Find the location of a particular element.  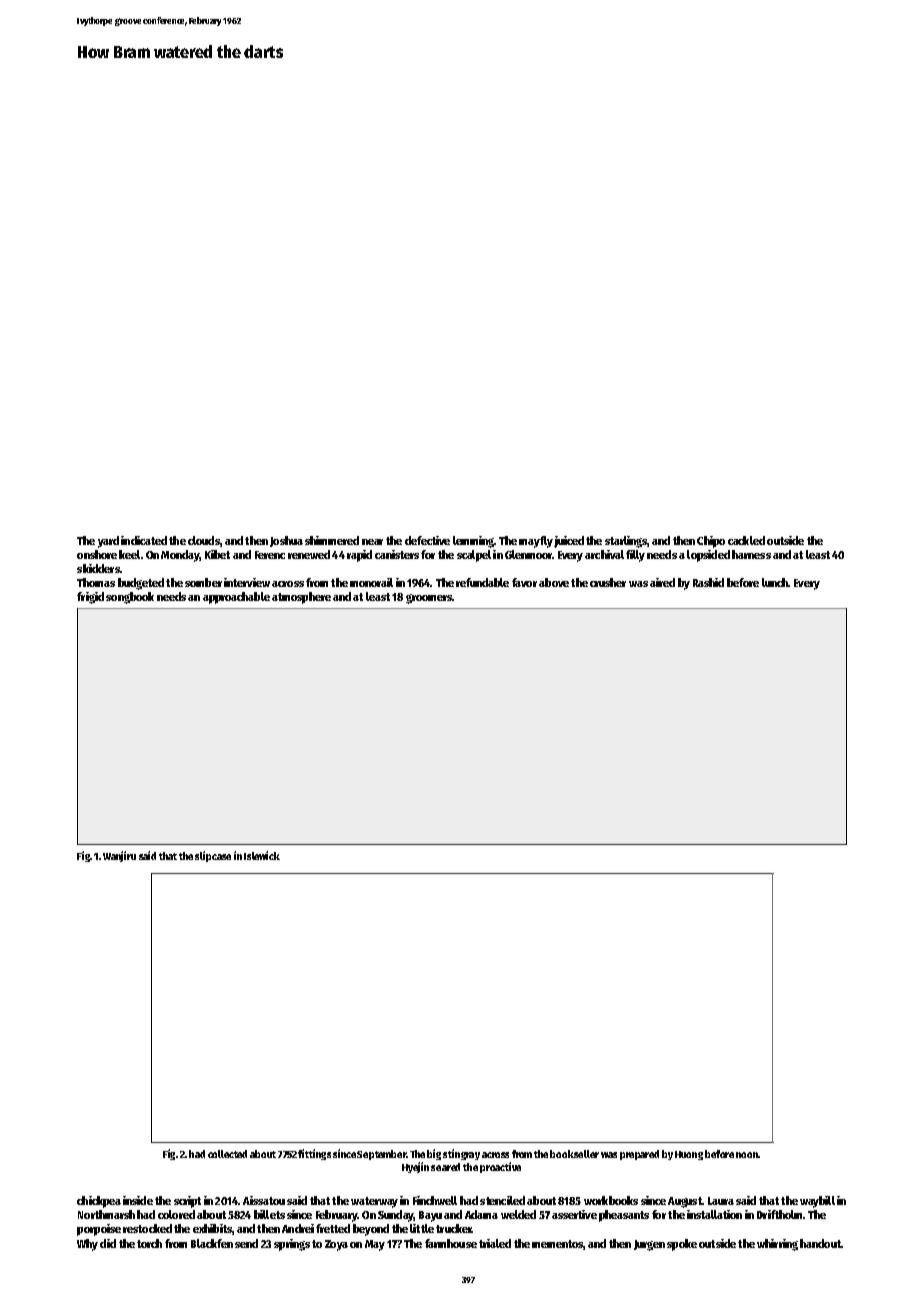

Aissatou is located at coordinates (264, 1200).
